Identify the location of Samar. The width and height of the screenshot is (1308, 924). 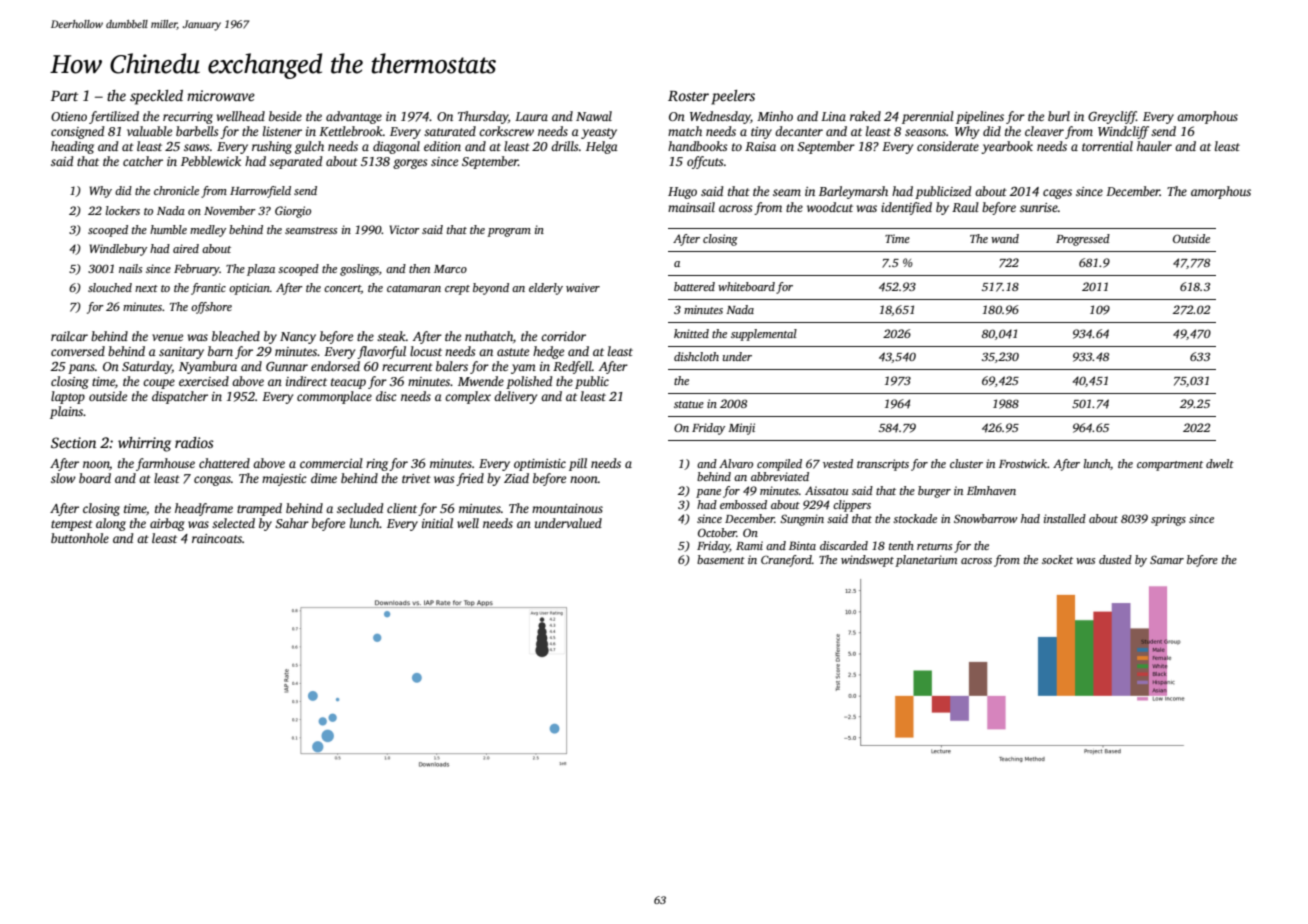
(1167, 559).
